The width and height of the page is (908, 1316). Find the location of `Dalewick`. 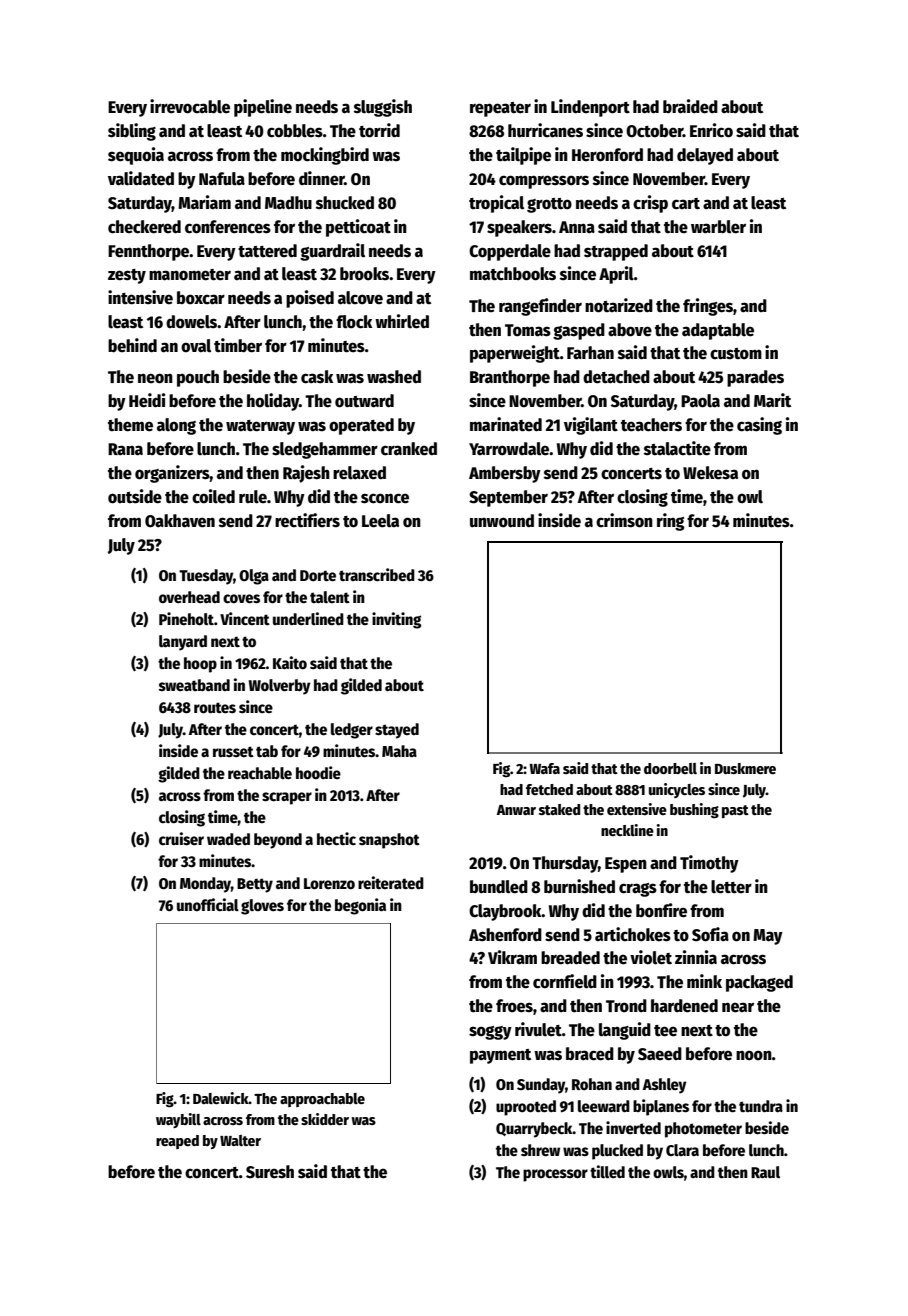

Dalewick is located at coordinates (221, 1098).
